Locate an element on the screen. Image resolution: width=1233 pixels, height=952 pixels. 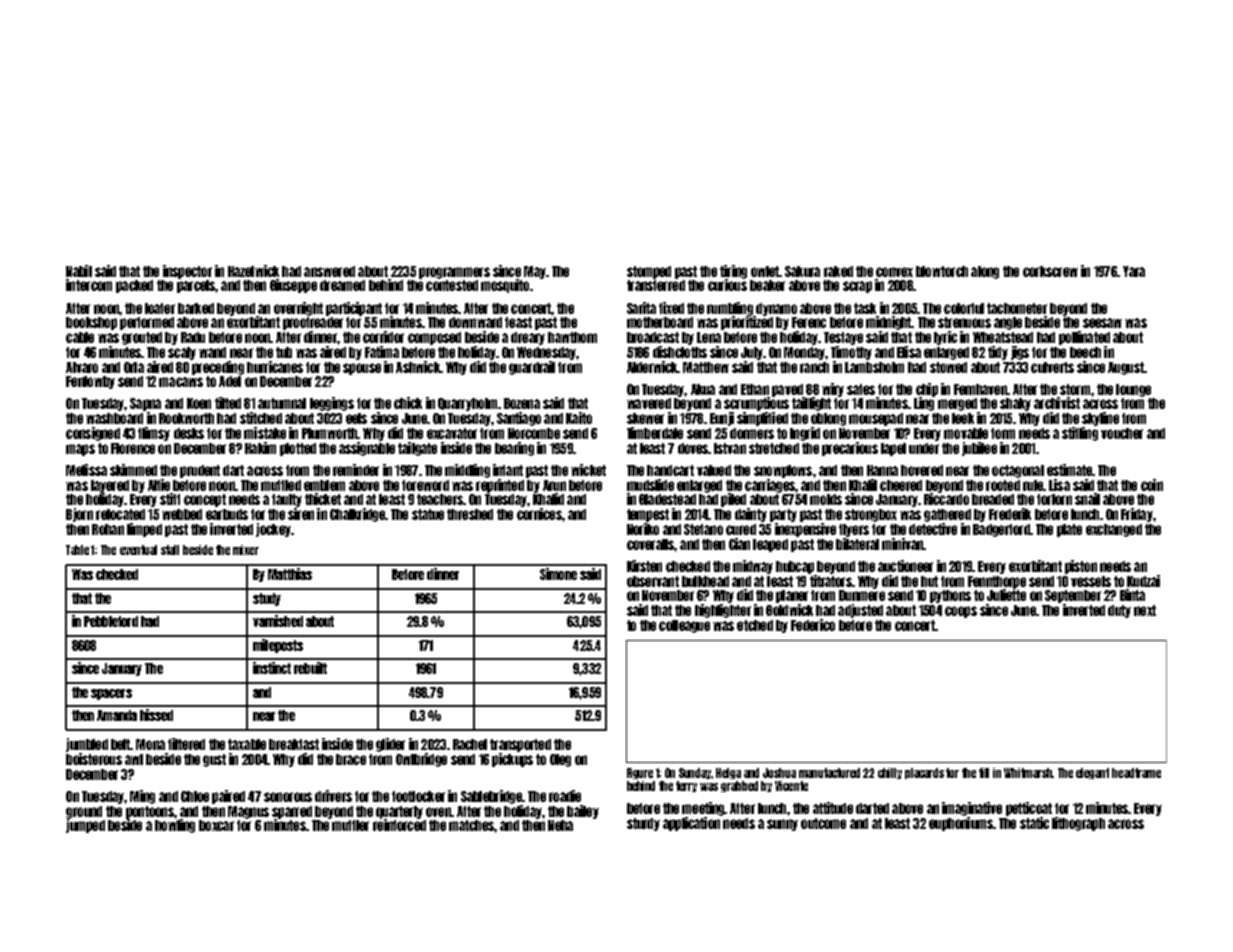
muffler is located at coordinates (350, 825).
